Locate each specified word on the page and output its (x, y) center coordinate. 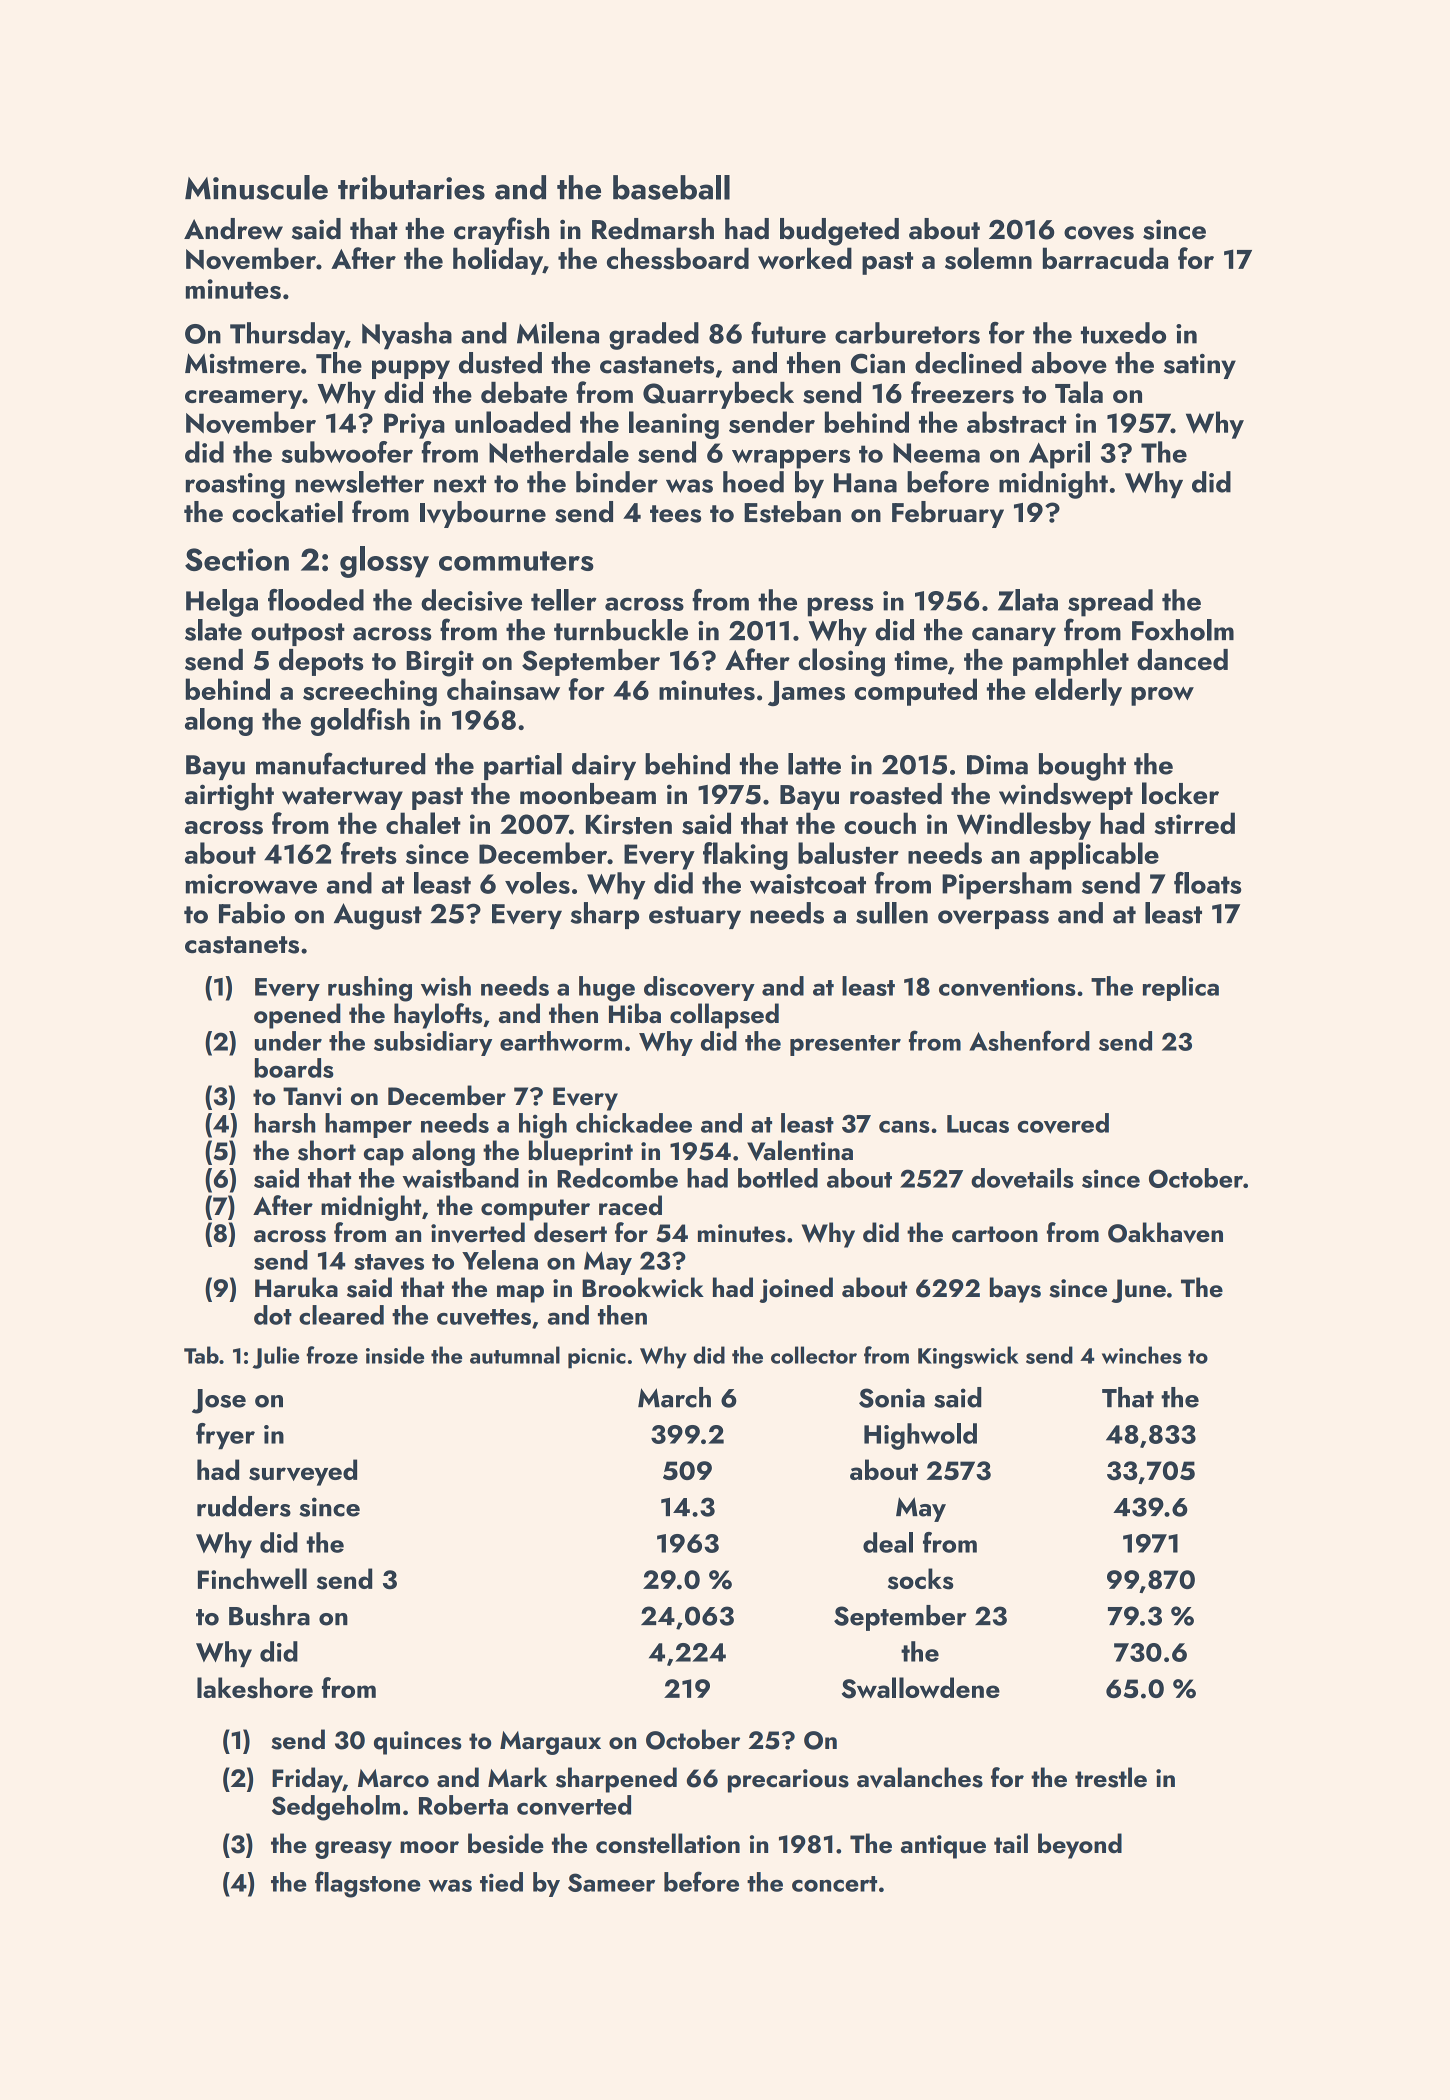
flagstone (368, 1884)
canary (1014, 636)
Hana (865, 483)
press (840, 607)
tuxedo (1123, 333)
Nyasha (407, 336)
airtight (229, 797)
